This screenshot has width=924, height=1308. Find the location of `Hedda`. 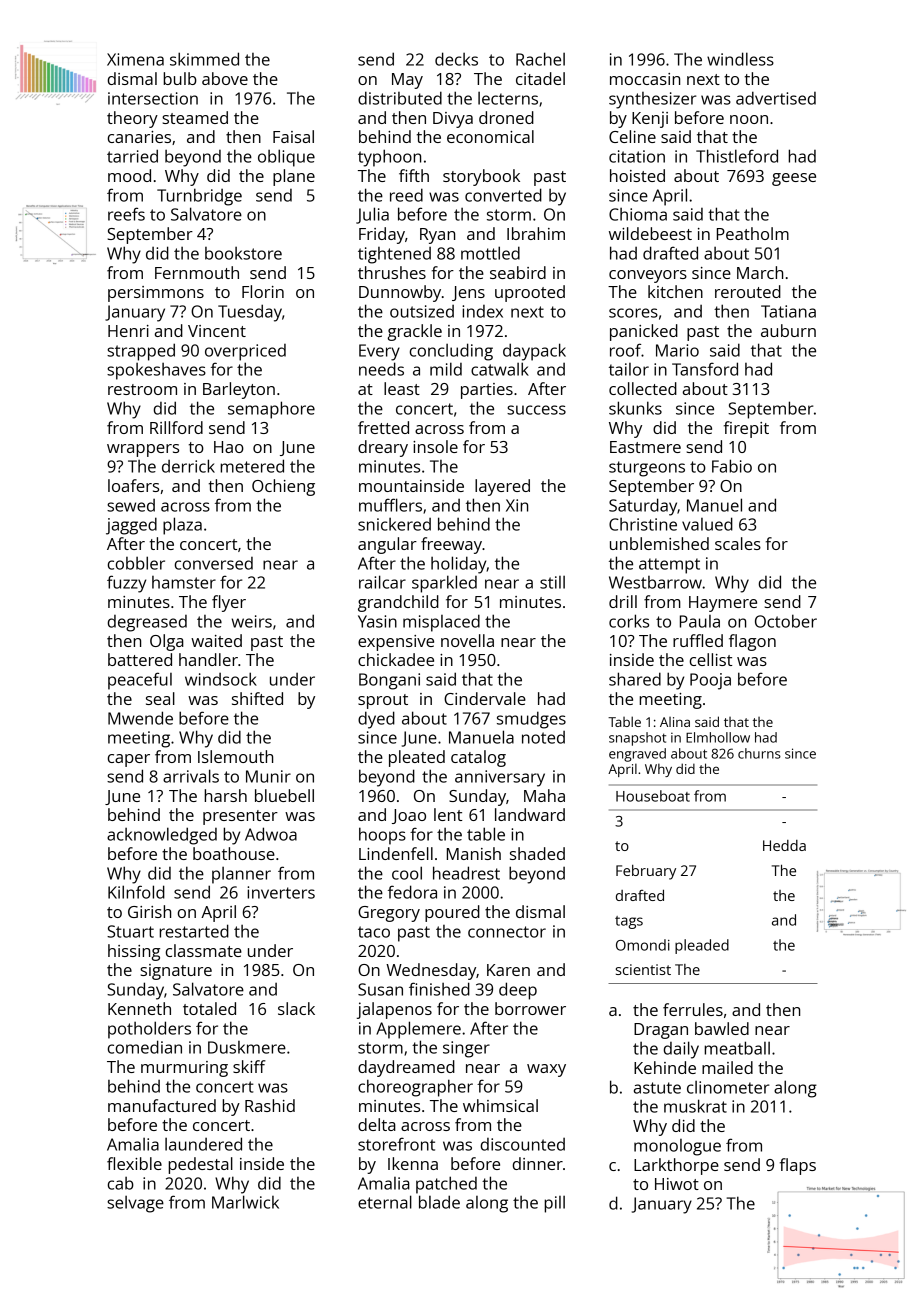

Hedda is located at coordinates (784, 845).
